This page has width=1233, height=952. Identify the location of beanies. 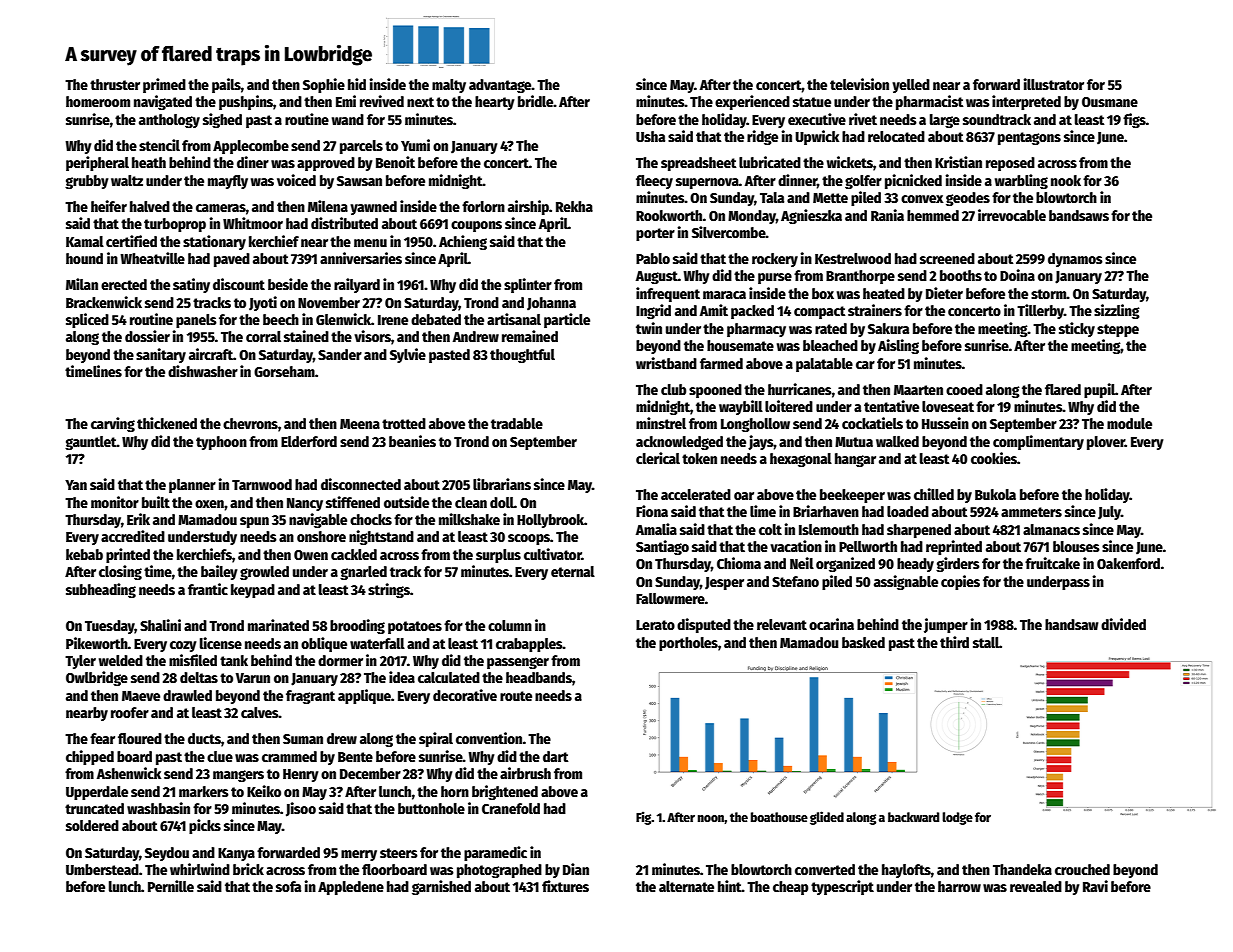
(412, 441).
